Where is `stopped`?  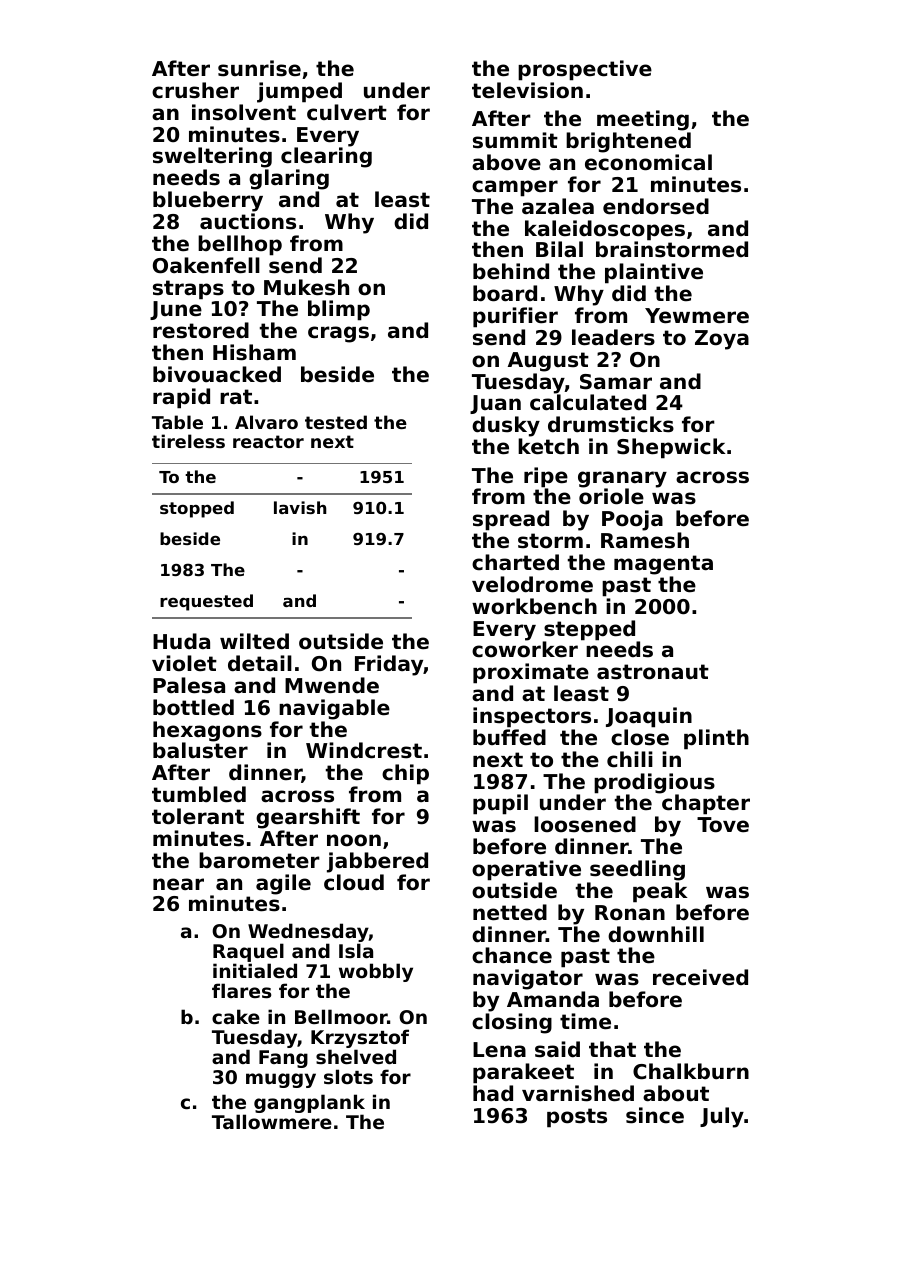
stopped is located at coordinates (197, 509).
